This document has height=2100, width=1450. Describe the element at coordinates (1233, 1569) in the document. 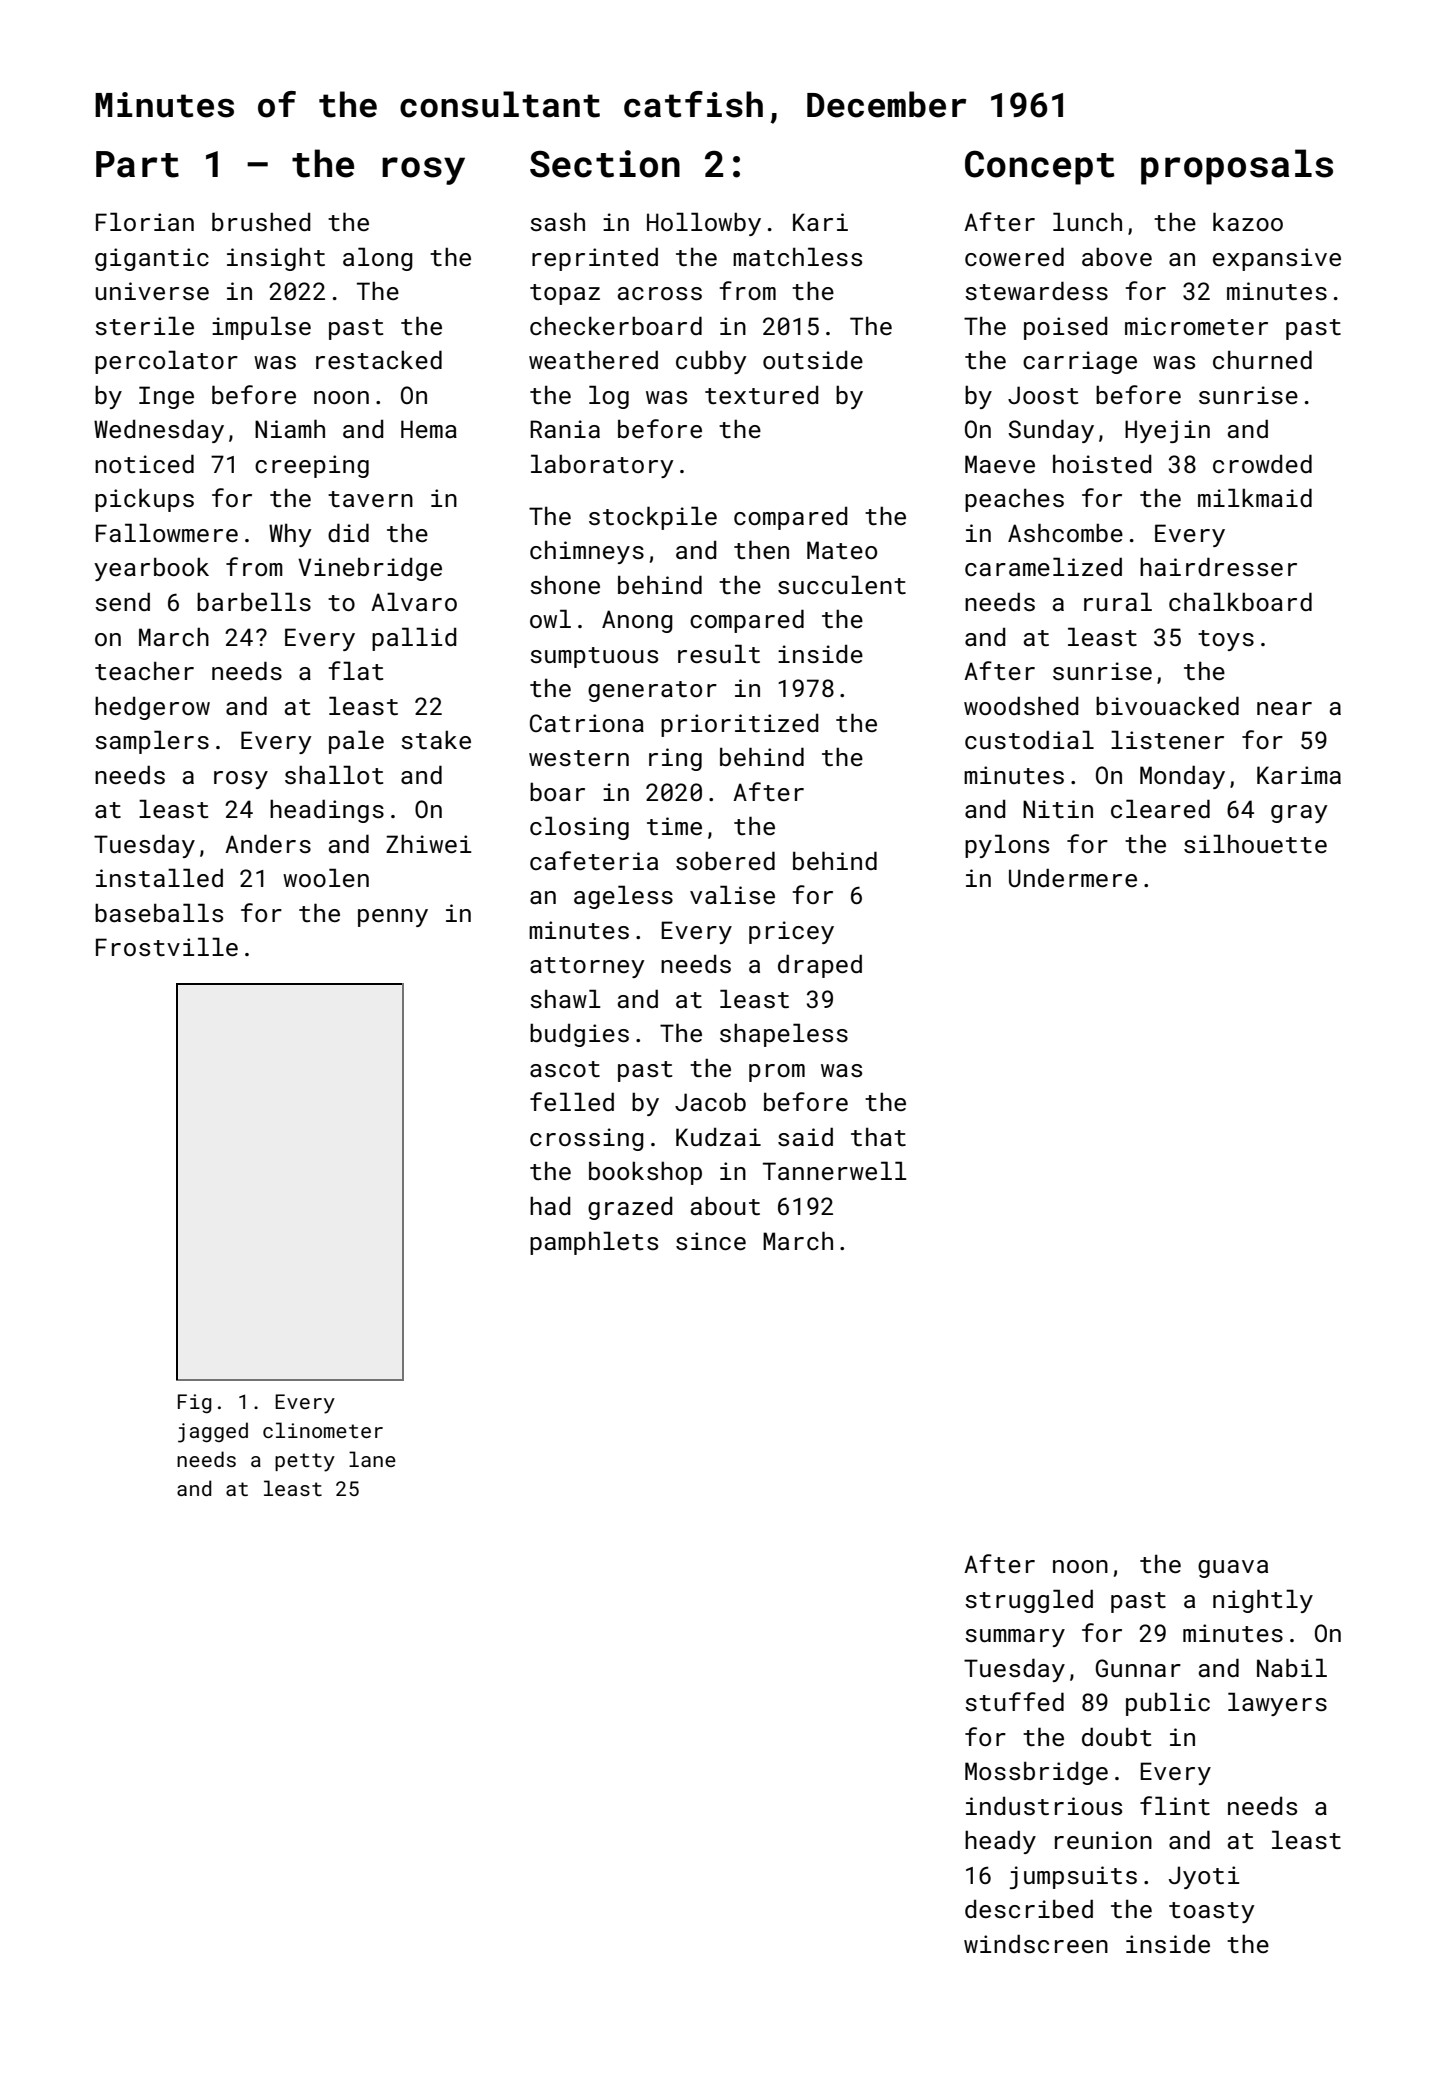

I see `guava` at that location.
